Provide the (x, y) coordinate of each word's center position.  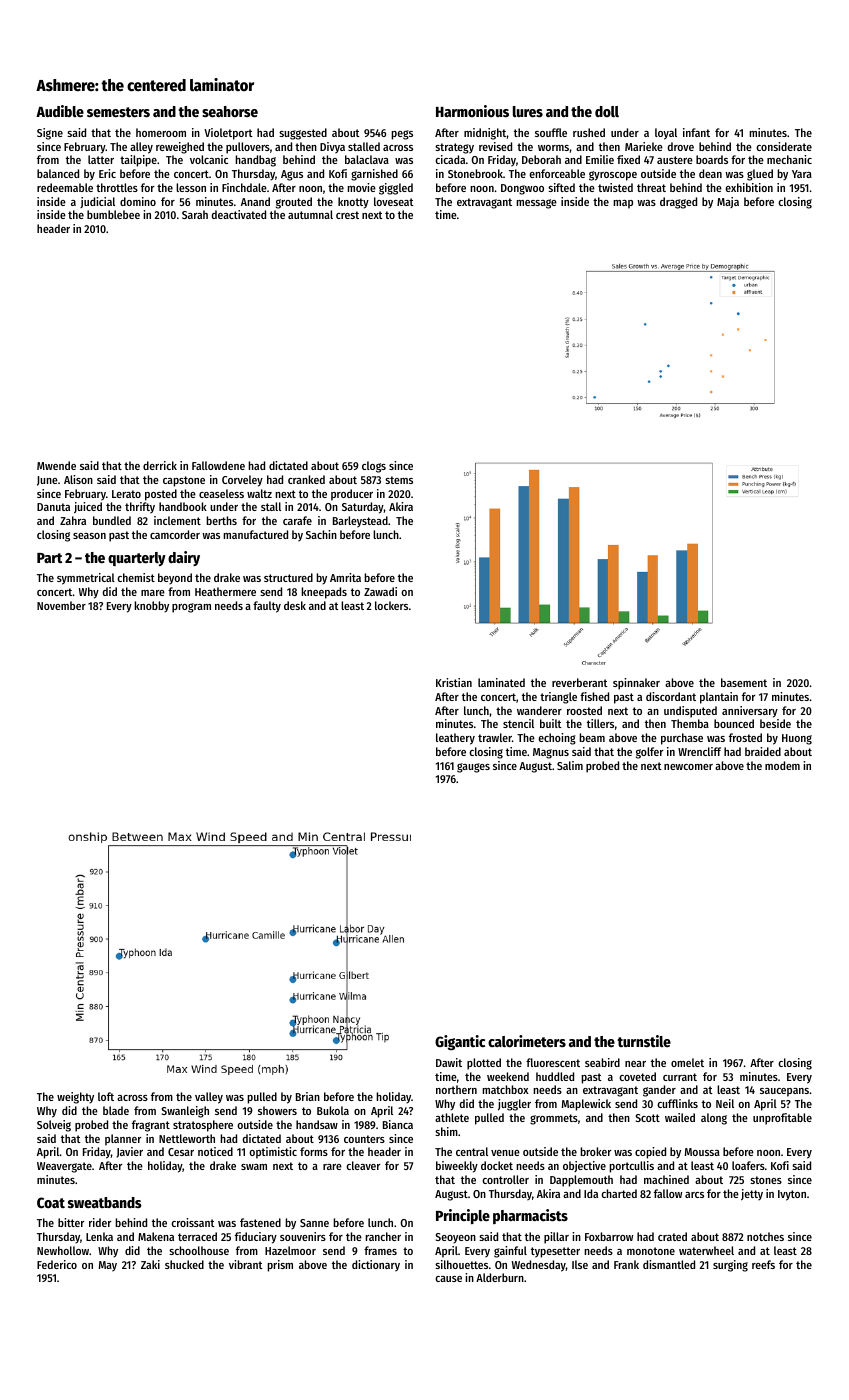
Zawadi (380, 591)
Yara (802, 174)
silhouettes (461, 1264)
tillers (600, 723)
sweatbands (105, 1202)
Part (49, 558)
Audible (60, 111)
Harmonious (472, 111)
